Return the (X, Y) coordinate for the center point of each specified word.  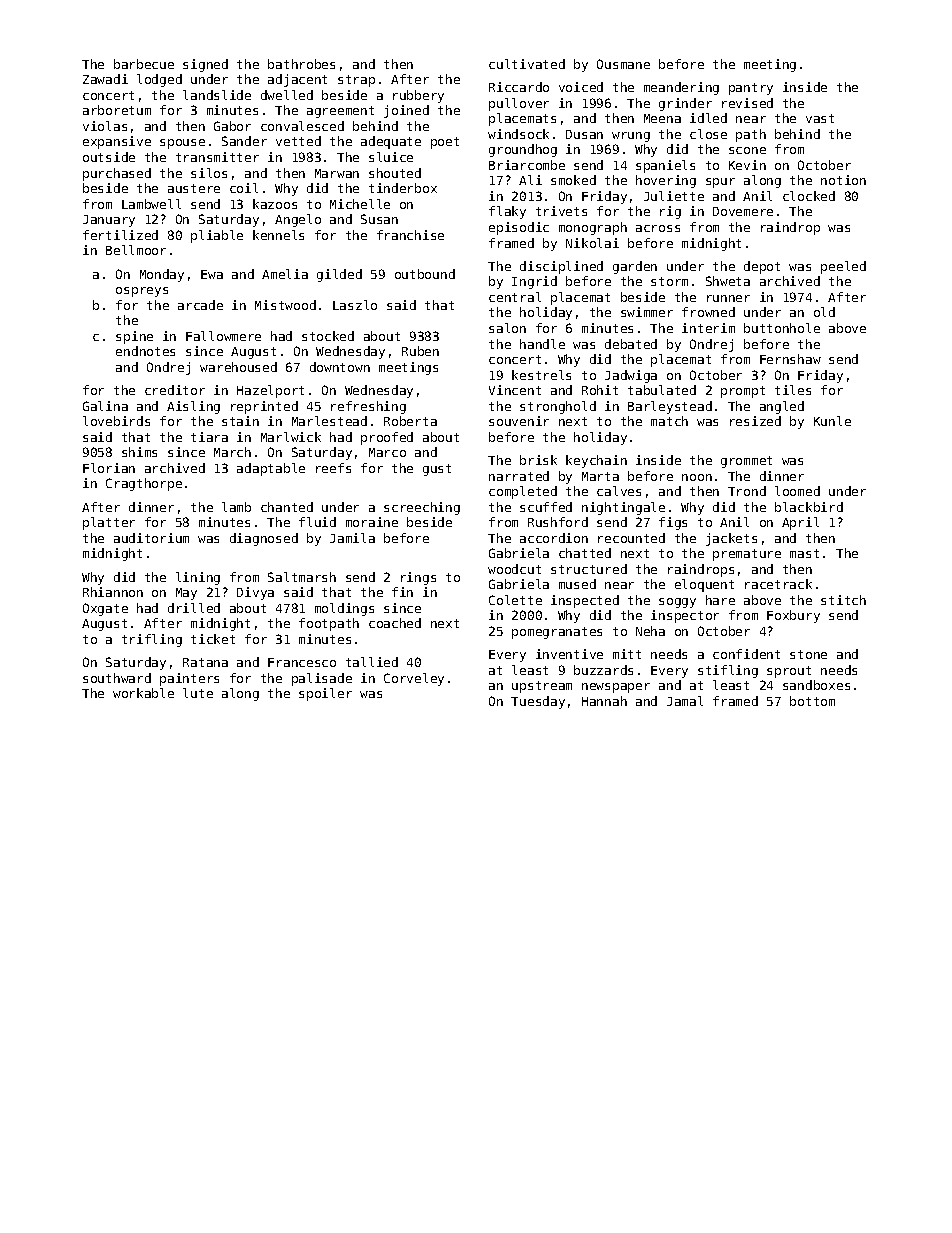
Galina (105, 406)
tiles (793, 390)
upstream (542, 687)
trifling (152, 640)
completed (523, 492)
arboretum (117, 110)
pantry (751, 89)
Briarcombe (527, 165)
